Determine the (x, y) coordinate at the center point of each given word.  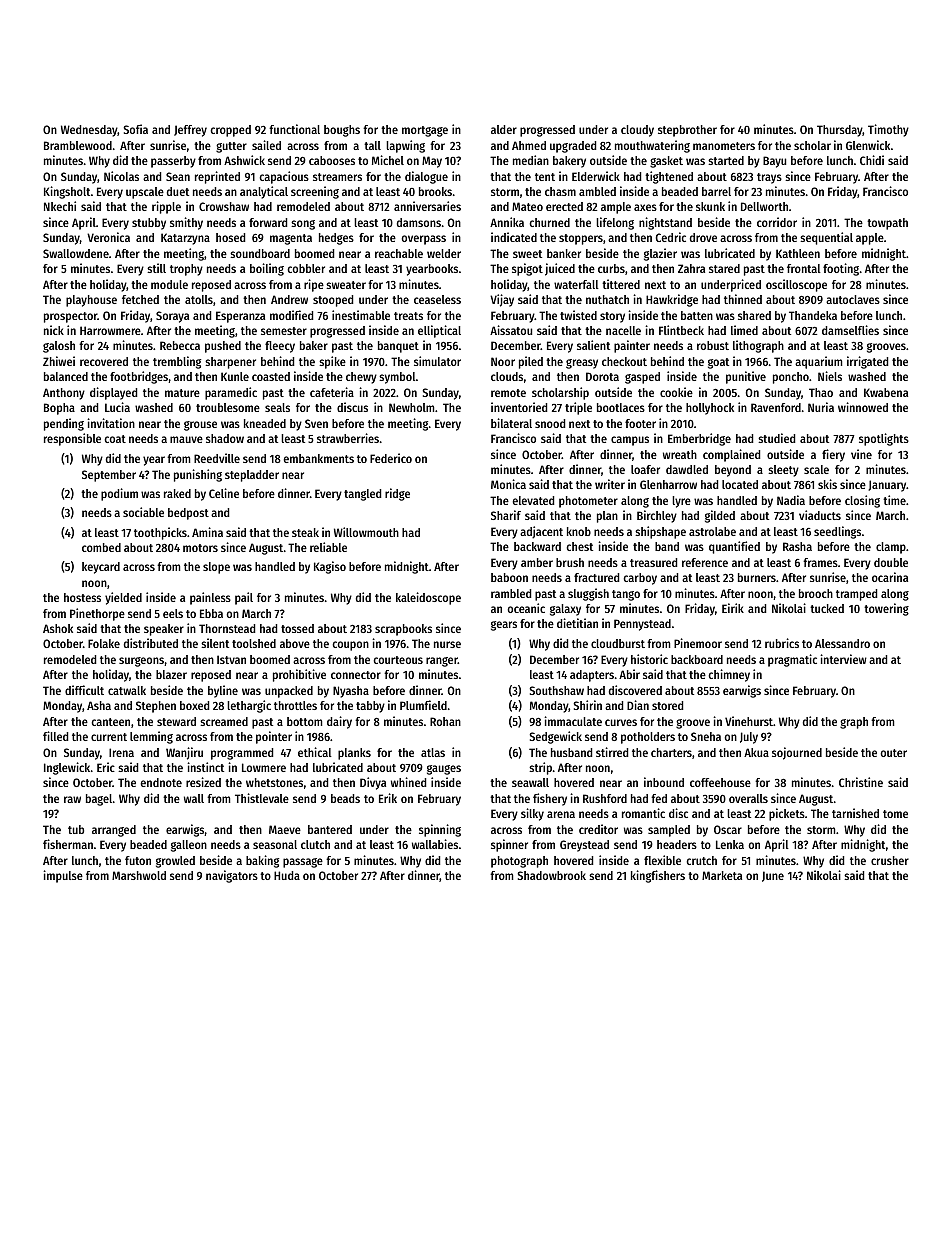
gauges (444, 770)
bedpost (188, 514)
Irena (121, 752)
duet (178, 191)
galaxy (565, 610)
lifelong (615, 223)
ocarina (890, 577)
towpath (887, 224)
